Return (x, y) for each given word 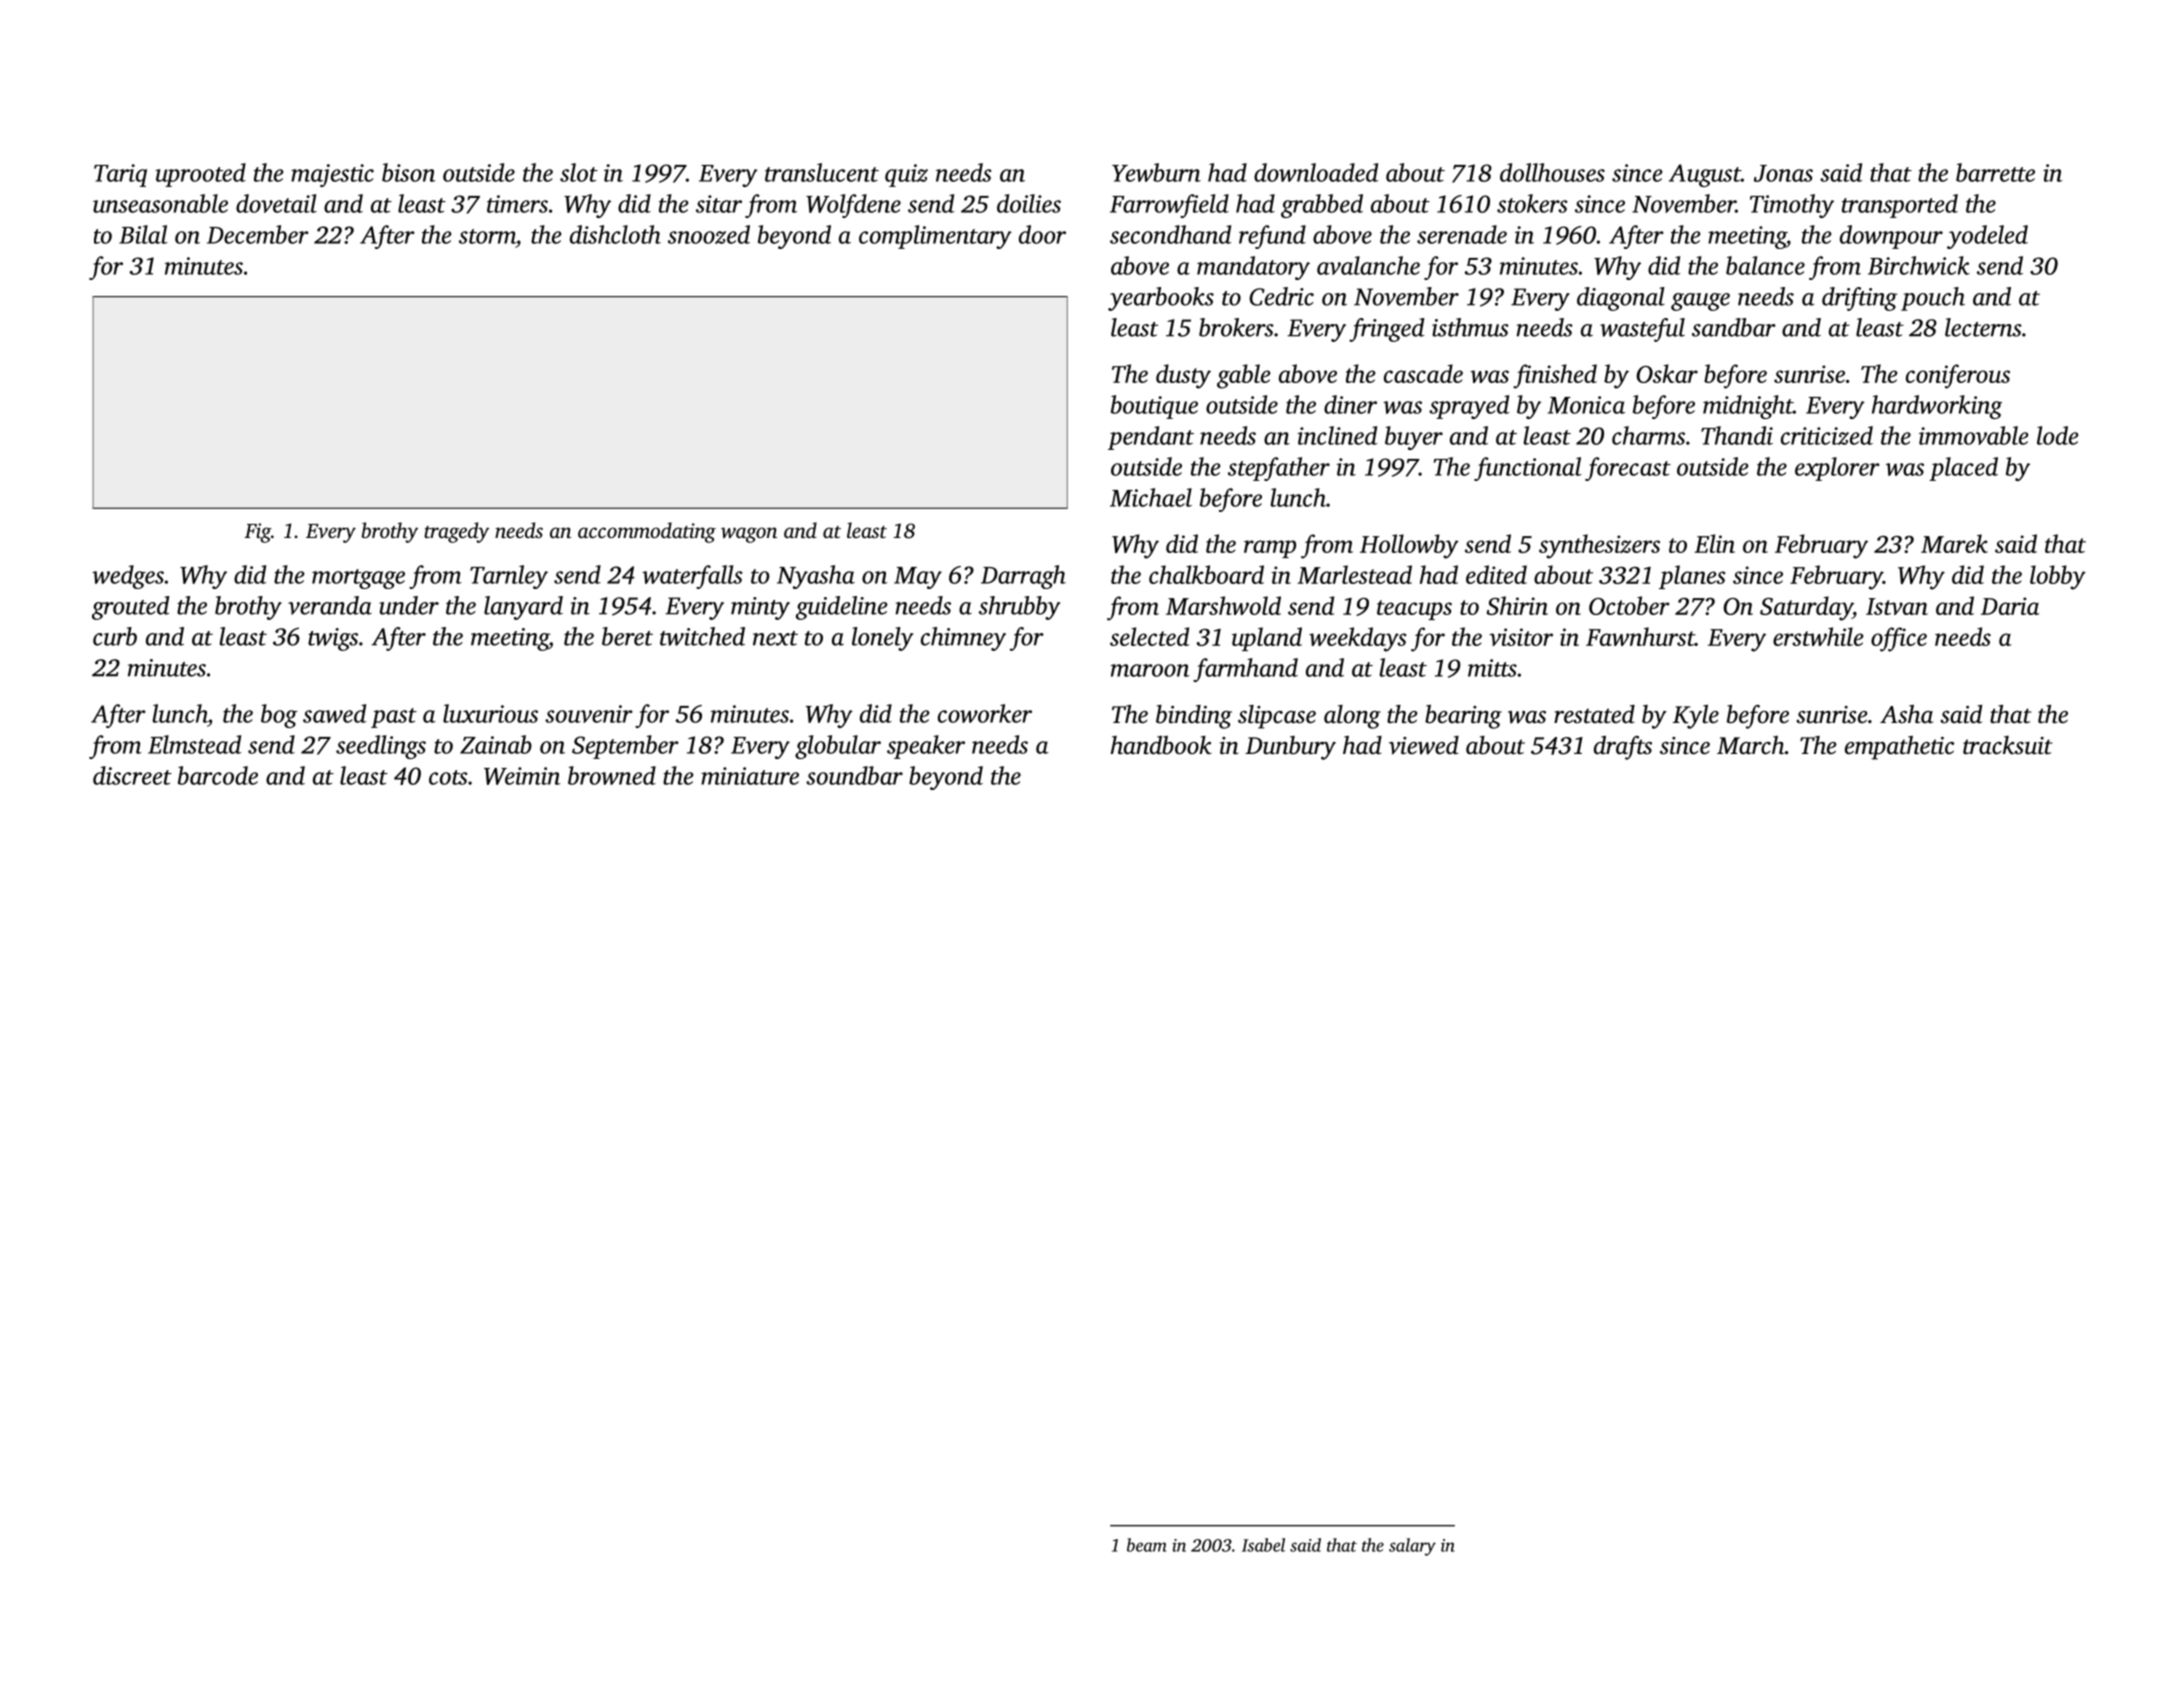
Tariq (120, 175)
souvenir (589, 714)
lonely (882, 639)
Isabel (1263, 1545)
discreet (132, 775)
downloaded (1316, 172)
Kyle (1696, 717)
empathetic (1899, 748)
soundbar (854, 775)
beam (1147, 1545)
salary (1412, 1547)
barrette (1995, 172)
